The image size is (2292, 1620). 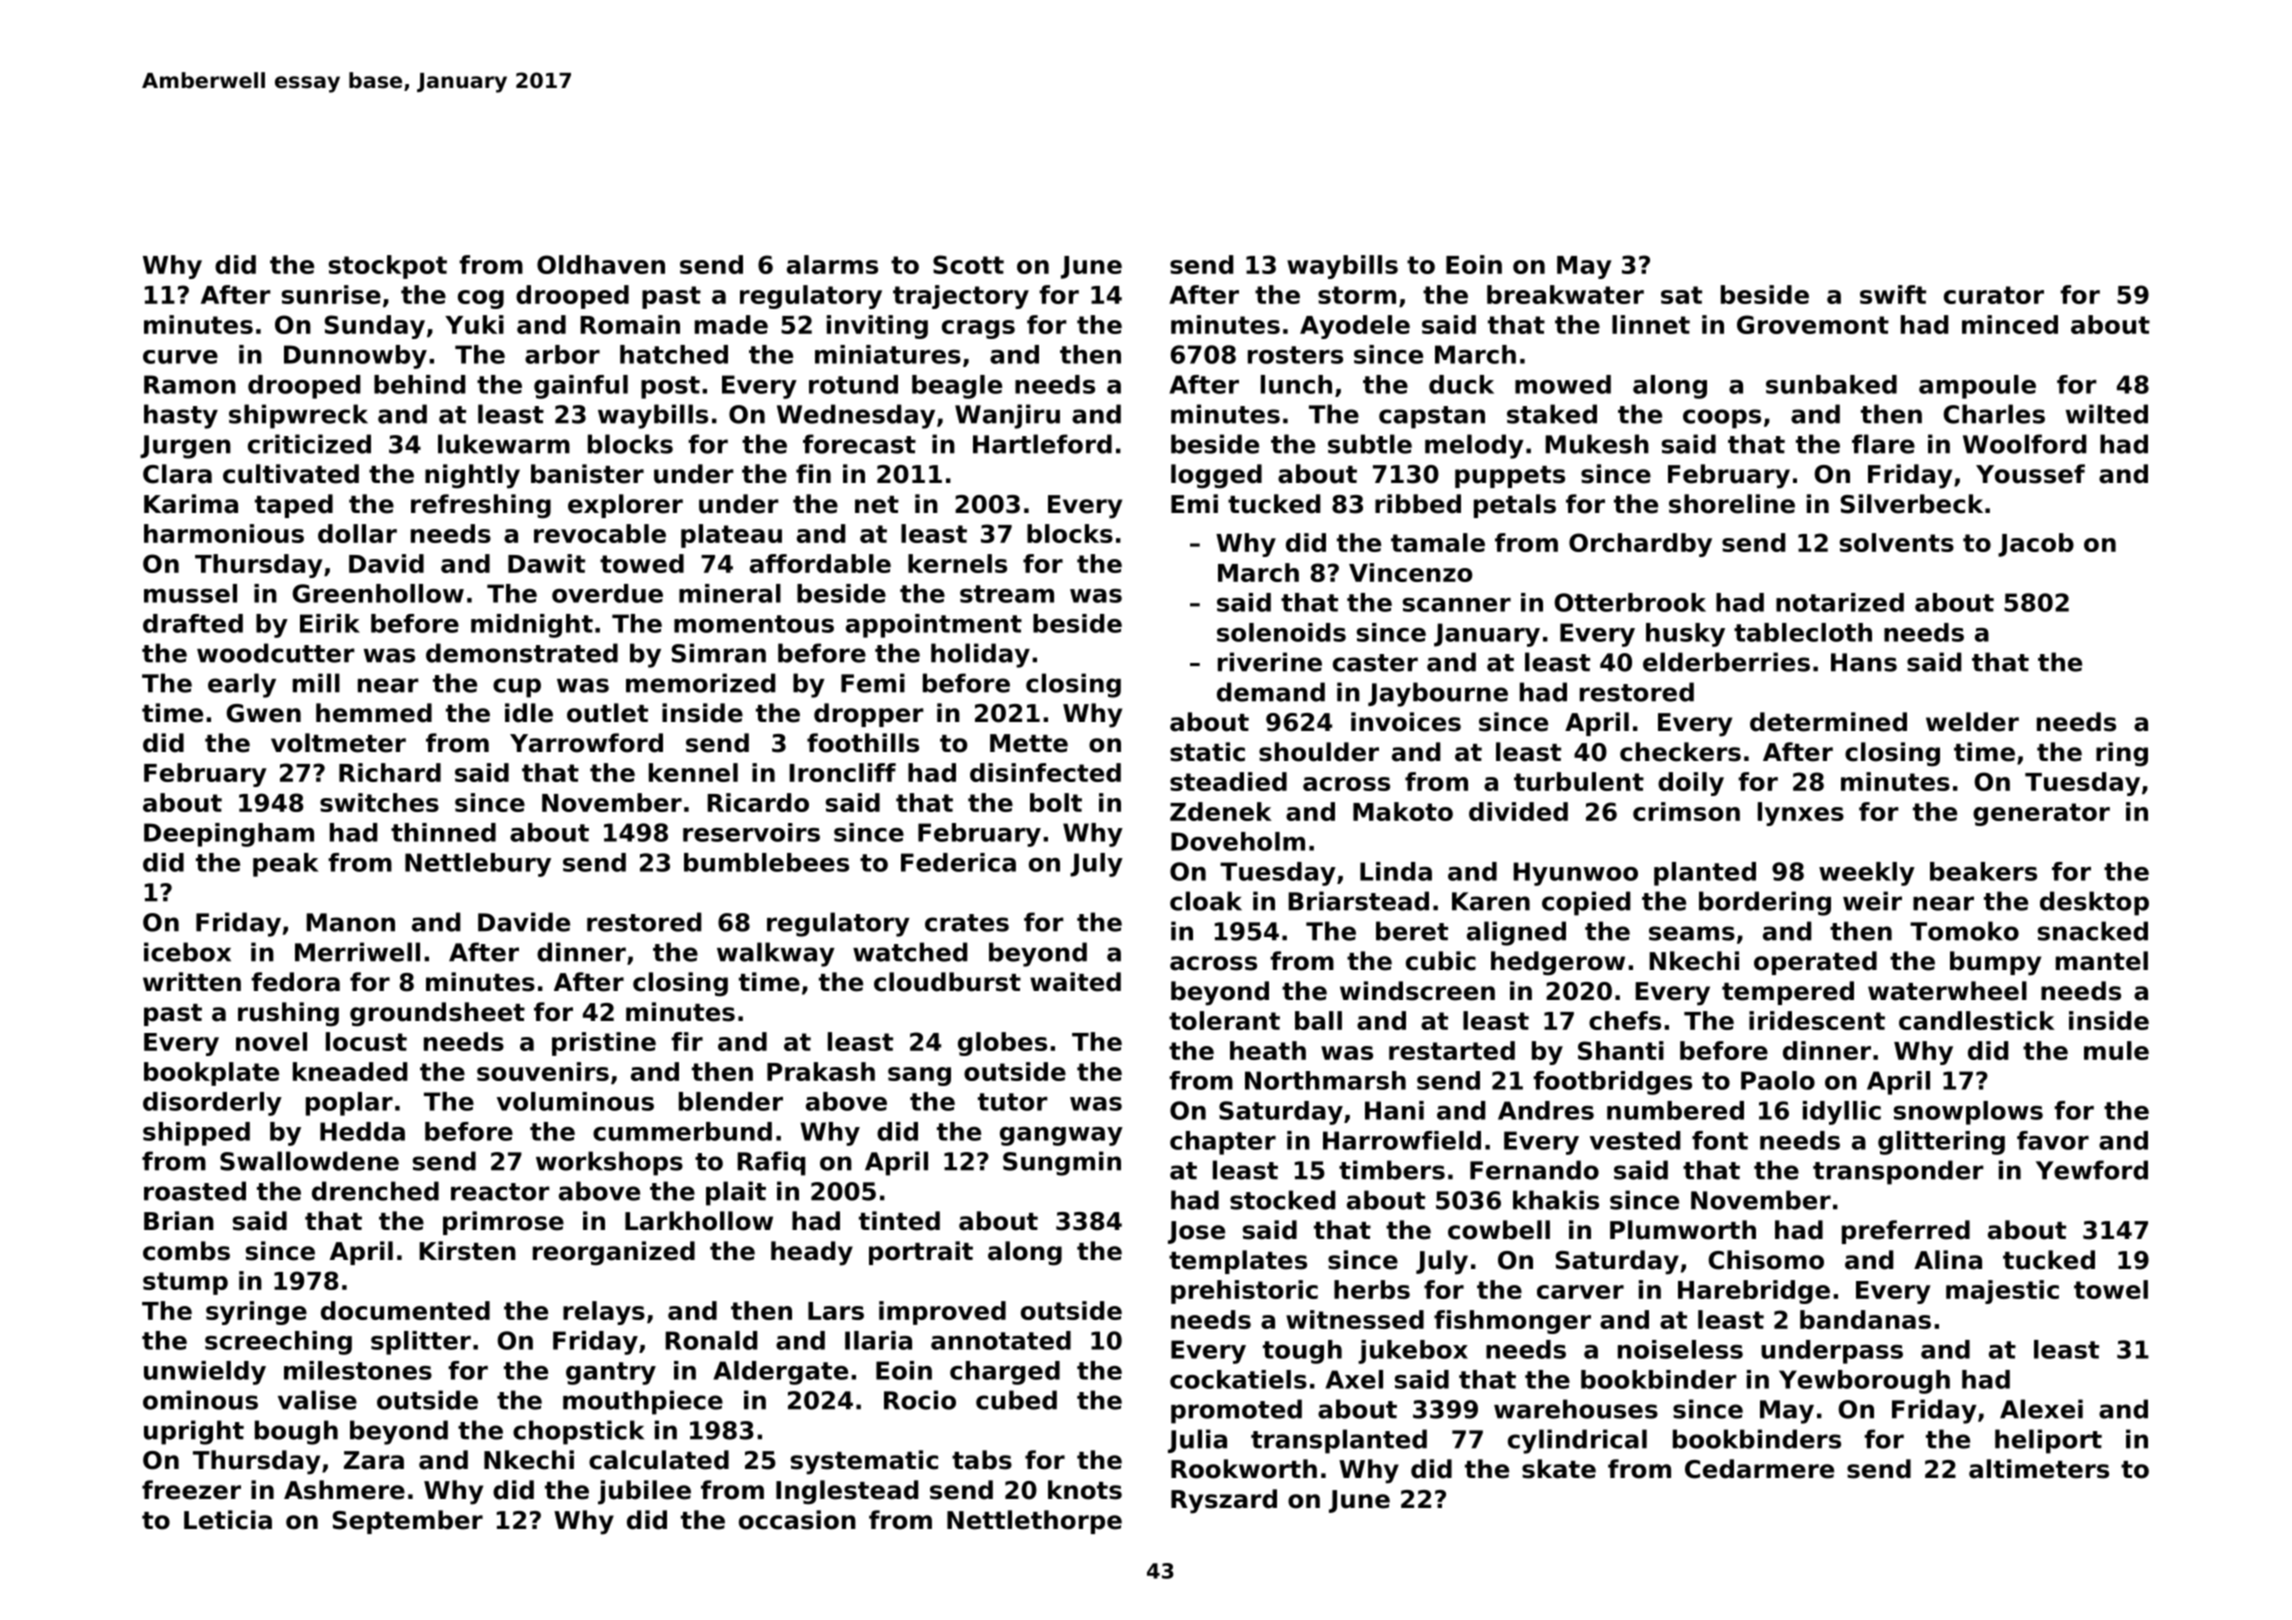 I want to click on elderberries, so click(x=1726, y=662).
